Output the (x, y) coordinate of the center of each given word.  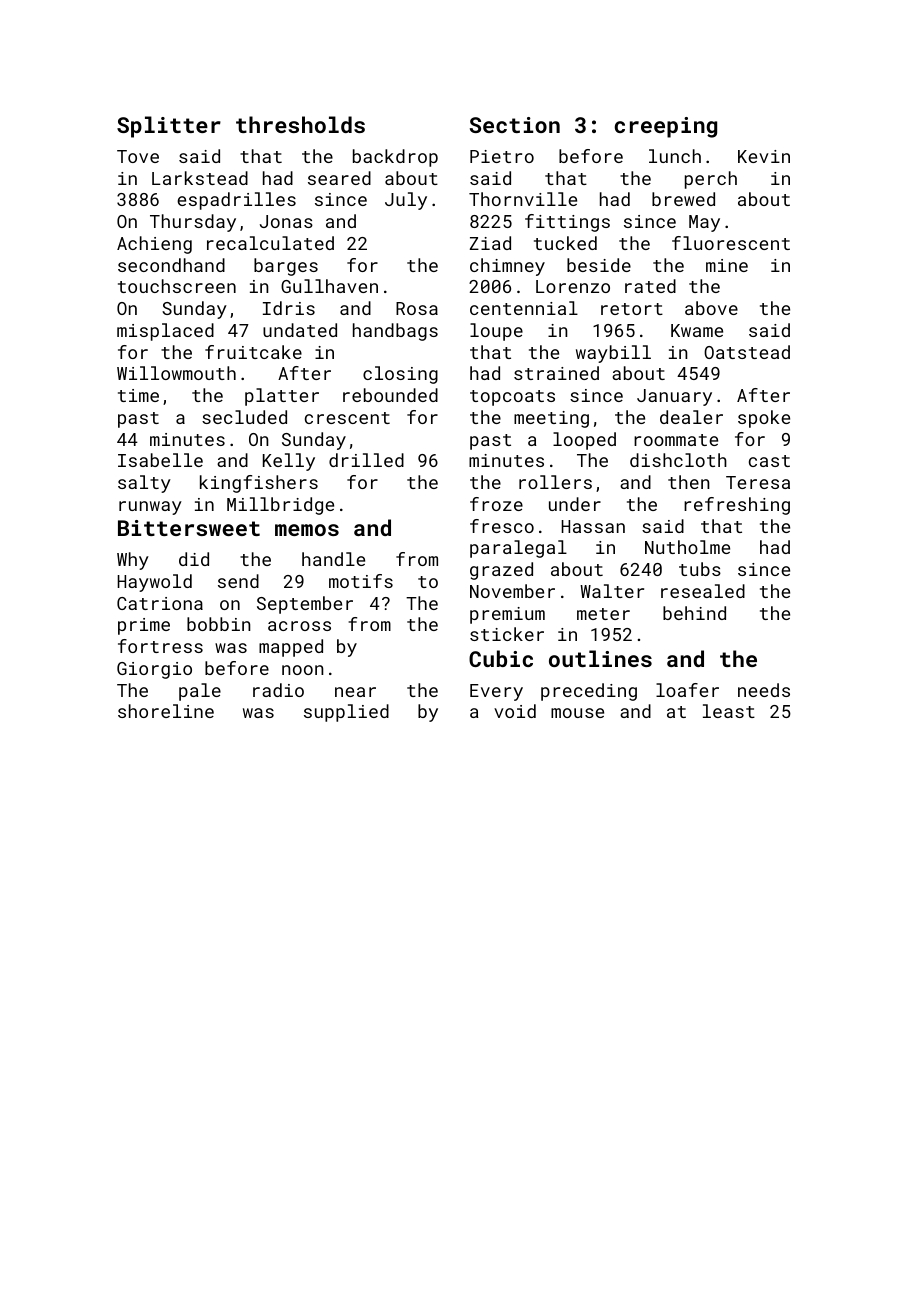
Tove (138, 156)
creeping (666, 127)
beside (599, 265)
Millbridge (280, 506)
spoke (764, 419)
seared (339, 178)
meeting (551, 419)
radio (278, 690)
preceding (589, 692)
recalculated (270, 243)
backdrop (395, 158)
